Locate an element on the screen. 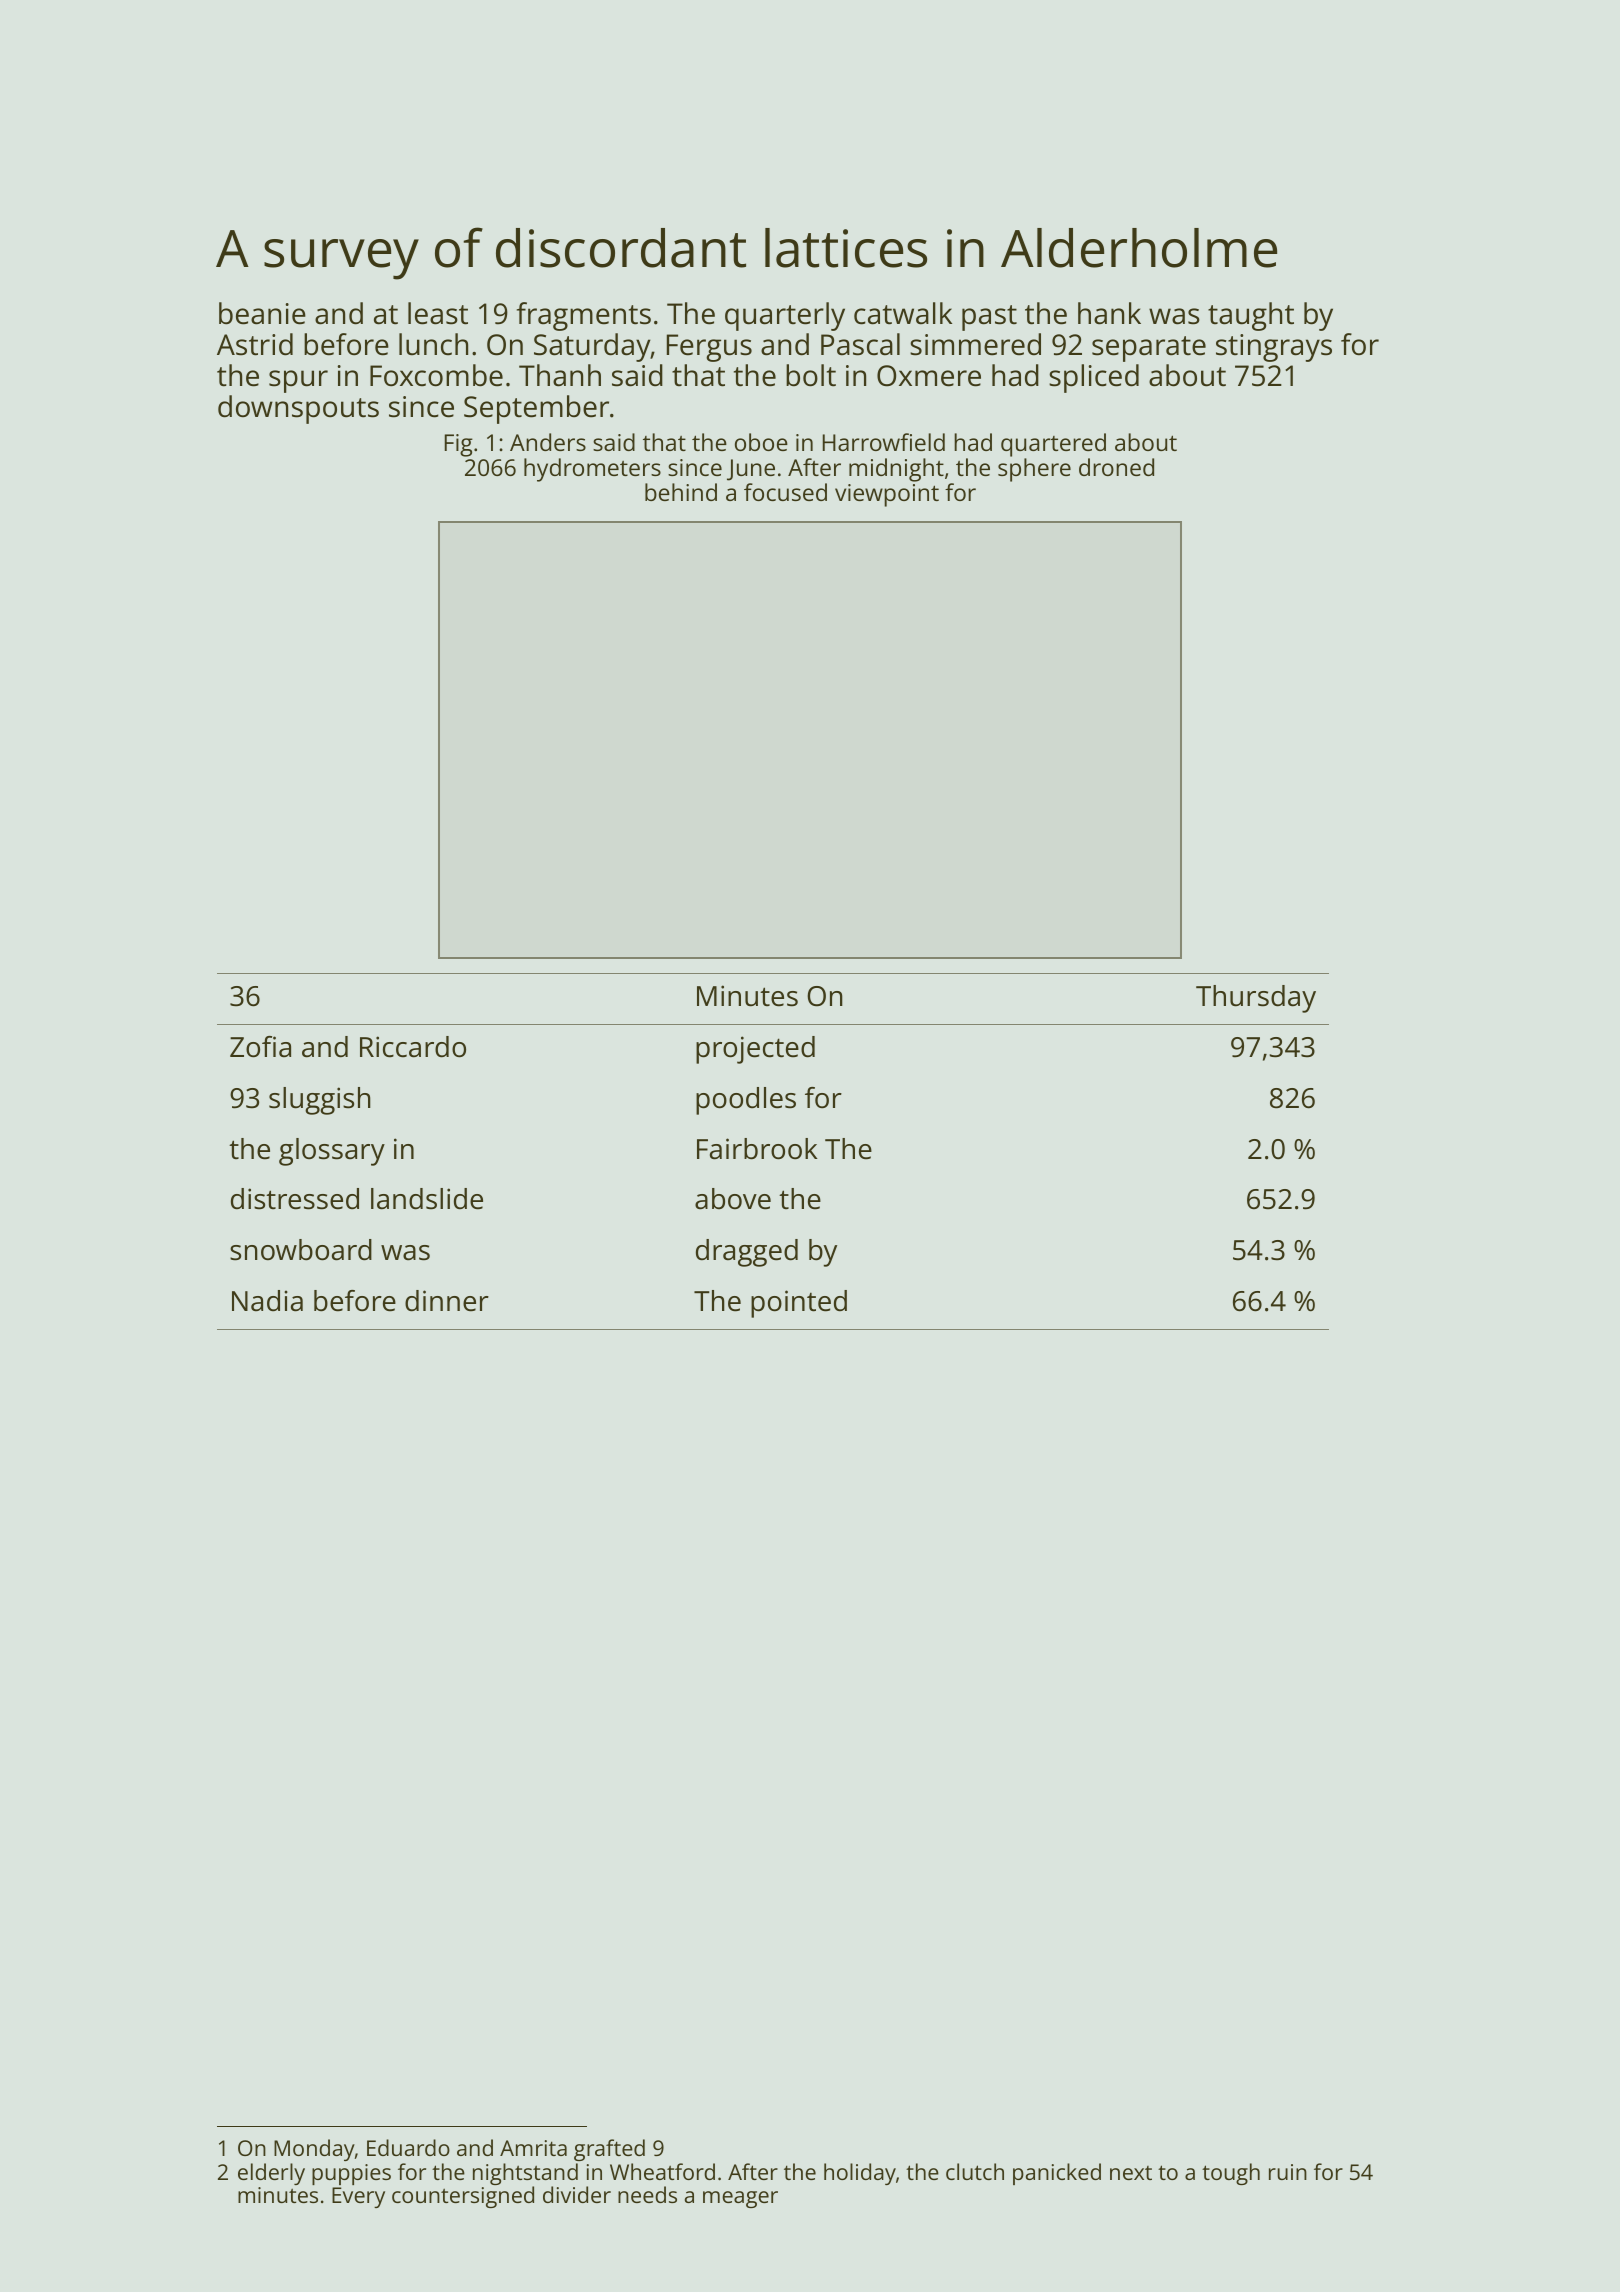 The height and width of the screenshot is (2292, 1620). tough is located at coordinates (1231, 2174).
